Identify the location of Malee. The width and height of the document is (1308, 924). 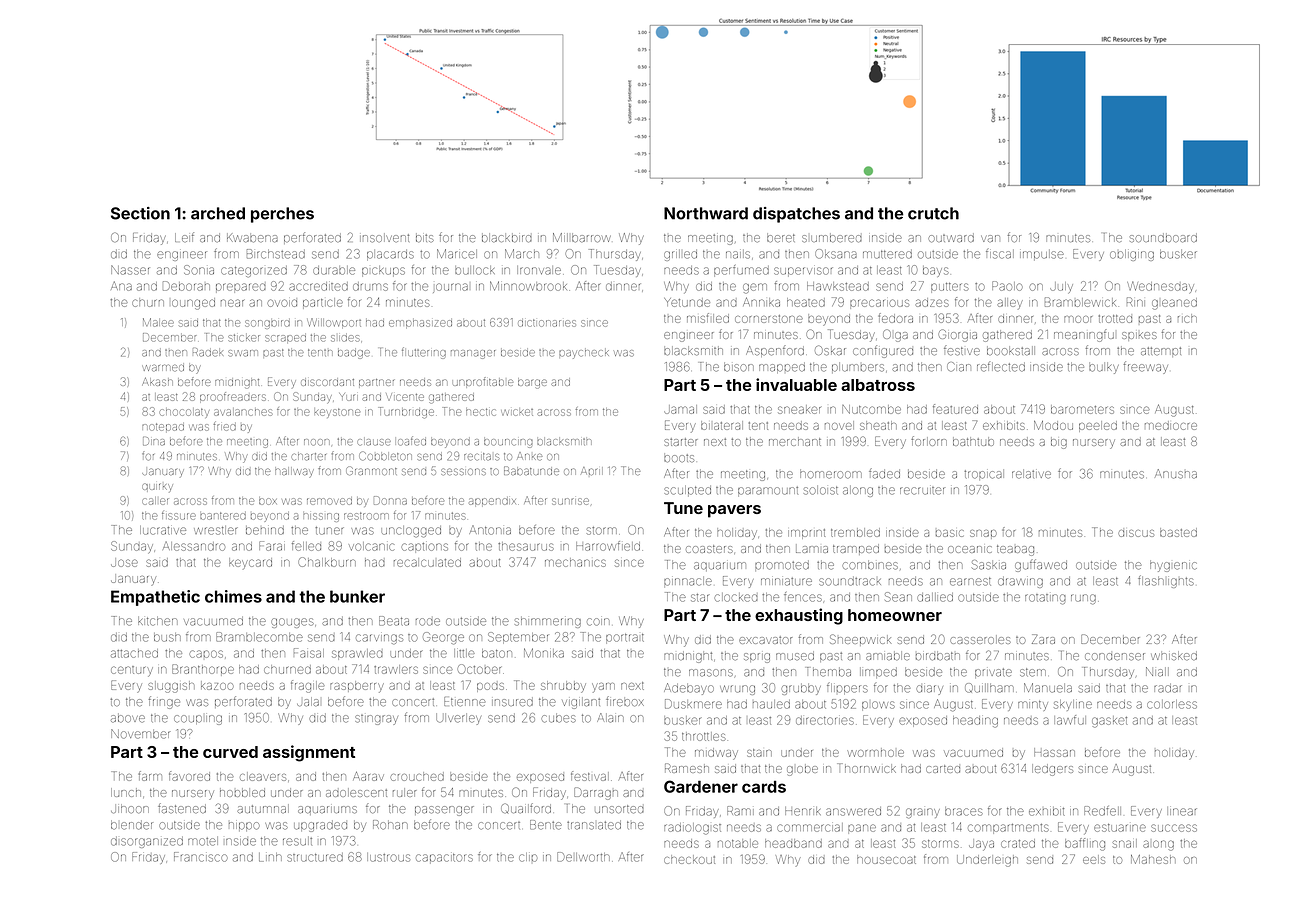
(158, 322).
